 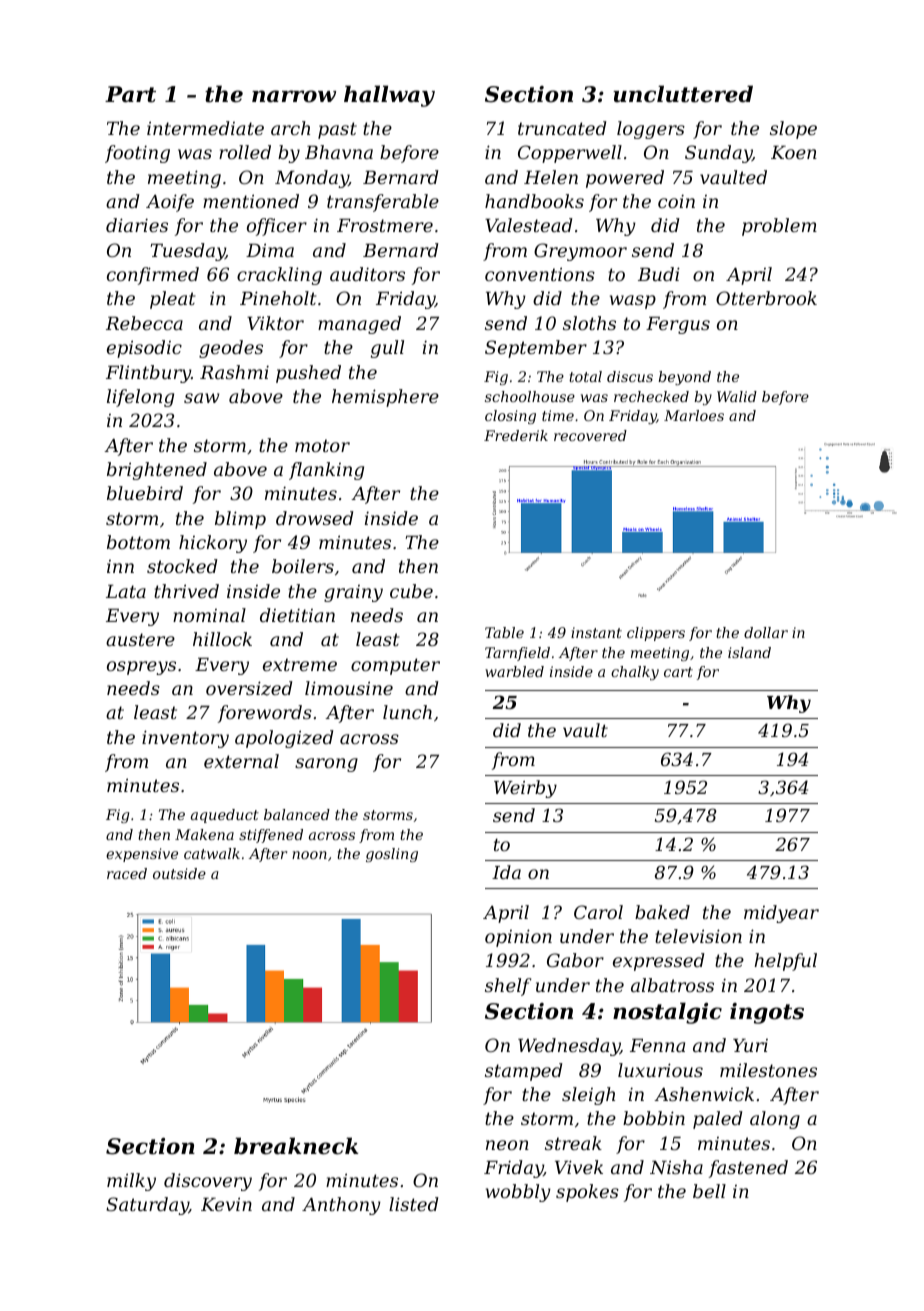 What do you see at coordinates (349, 688) in the screenshot?
I see `limousine` at bounding box center [349, 688].
